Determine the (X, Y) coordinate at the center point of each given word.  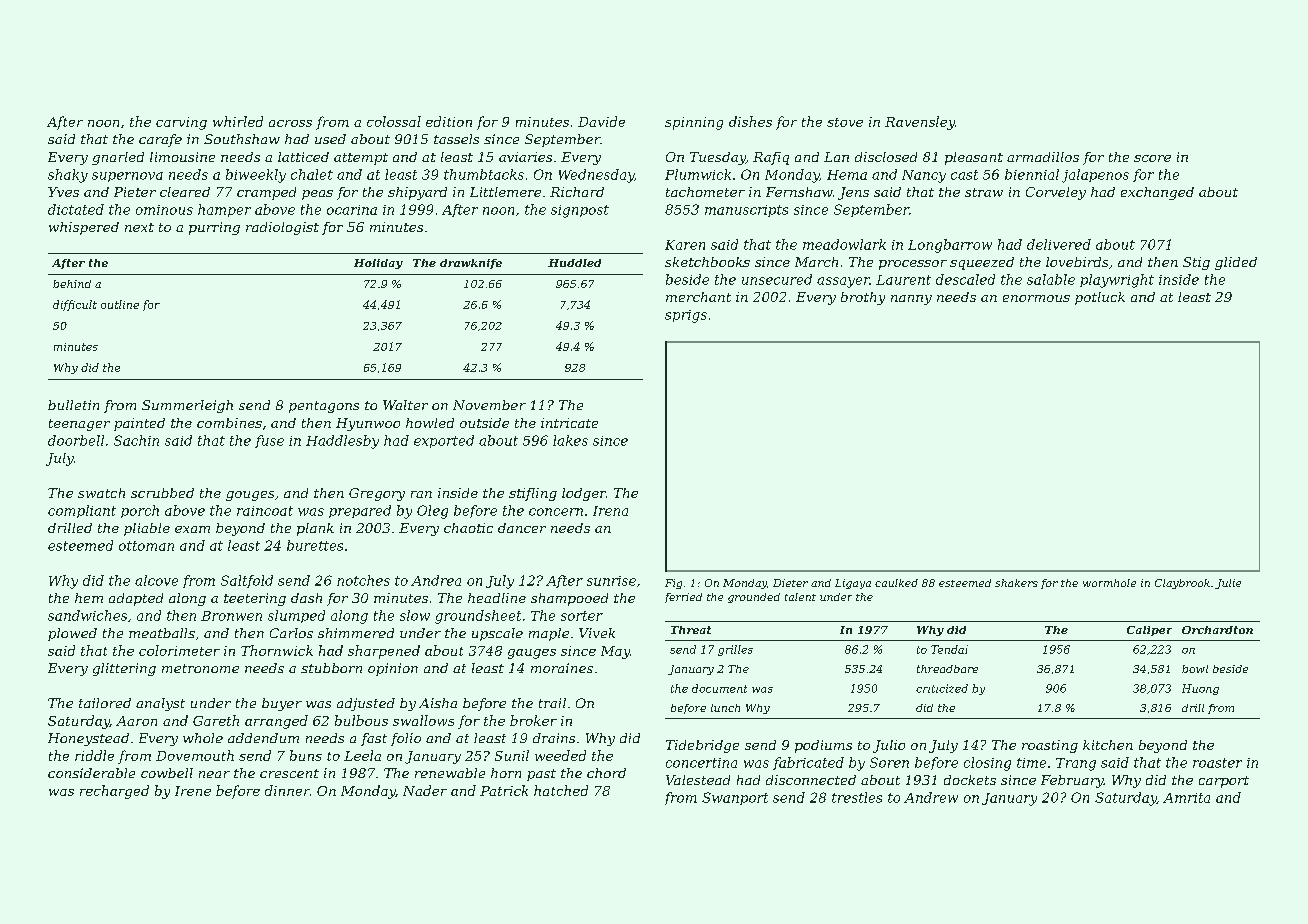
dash (306, 598)
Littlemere (505, 192)
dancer (522, 528)
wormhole (1109, 583)
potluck (1100, 298)
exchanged (1157, 193)
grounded (754, 598)
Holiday (378, 264)
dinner (287, 790)
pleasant (974, 158)
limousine (182, 157)
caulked (896, 583)
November (489, 405)
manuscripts (746, 211)
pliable (147, 529)
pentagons (324, 407)
